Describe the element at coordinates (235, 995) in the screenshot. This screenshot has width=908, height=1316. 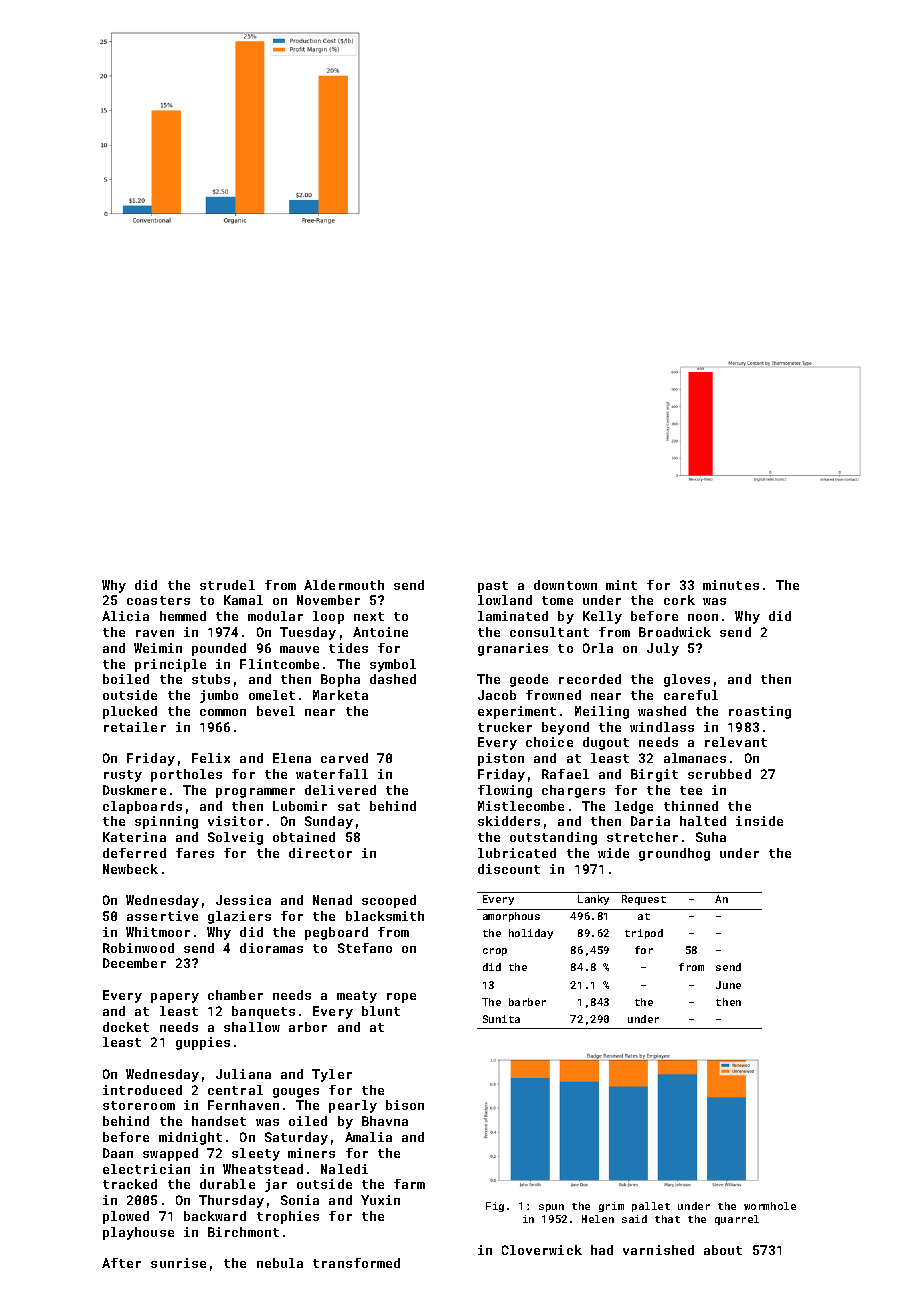
I see `chamber` at that location.
